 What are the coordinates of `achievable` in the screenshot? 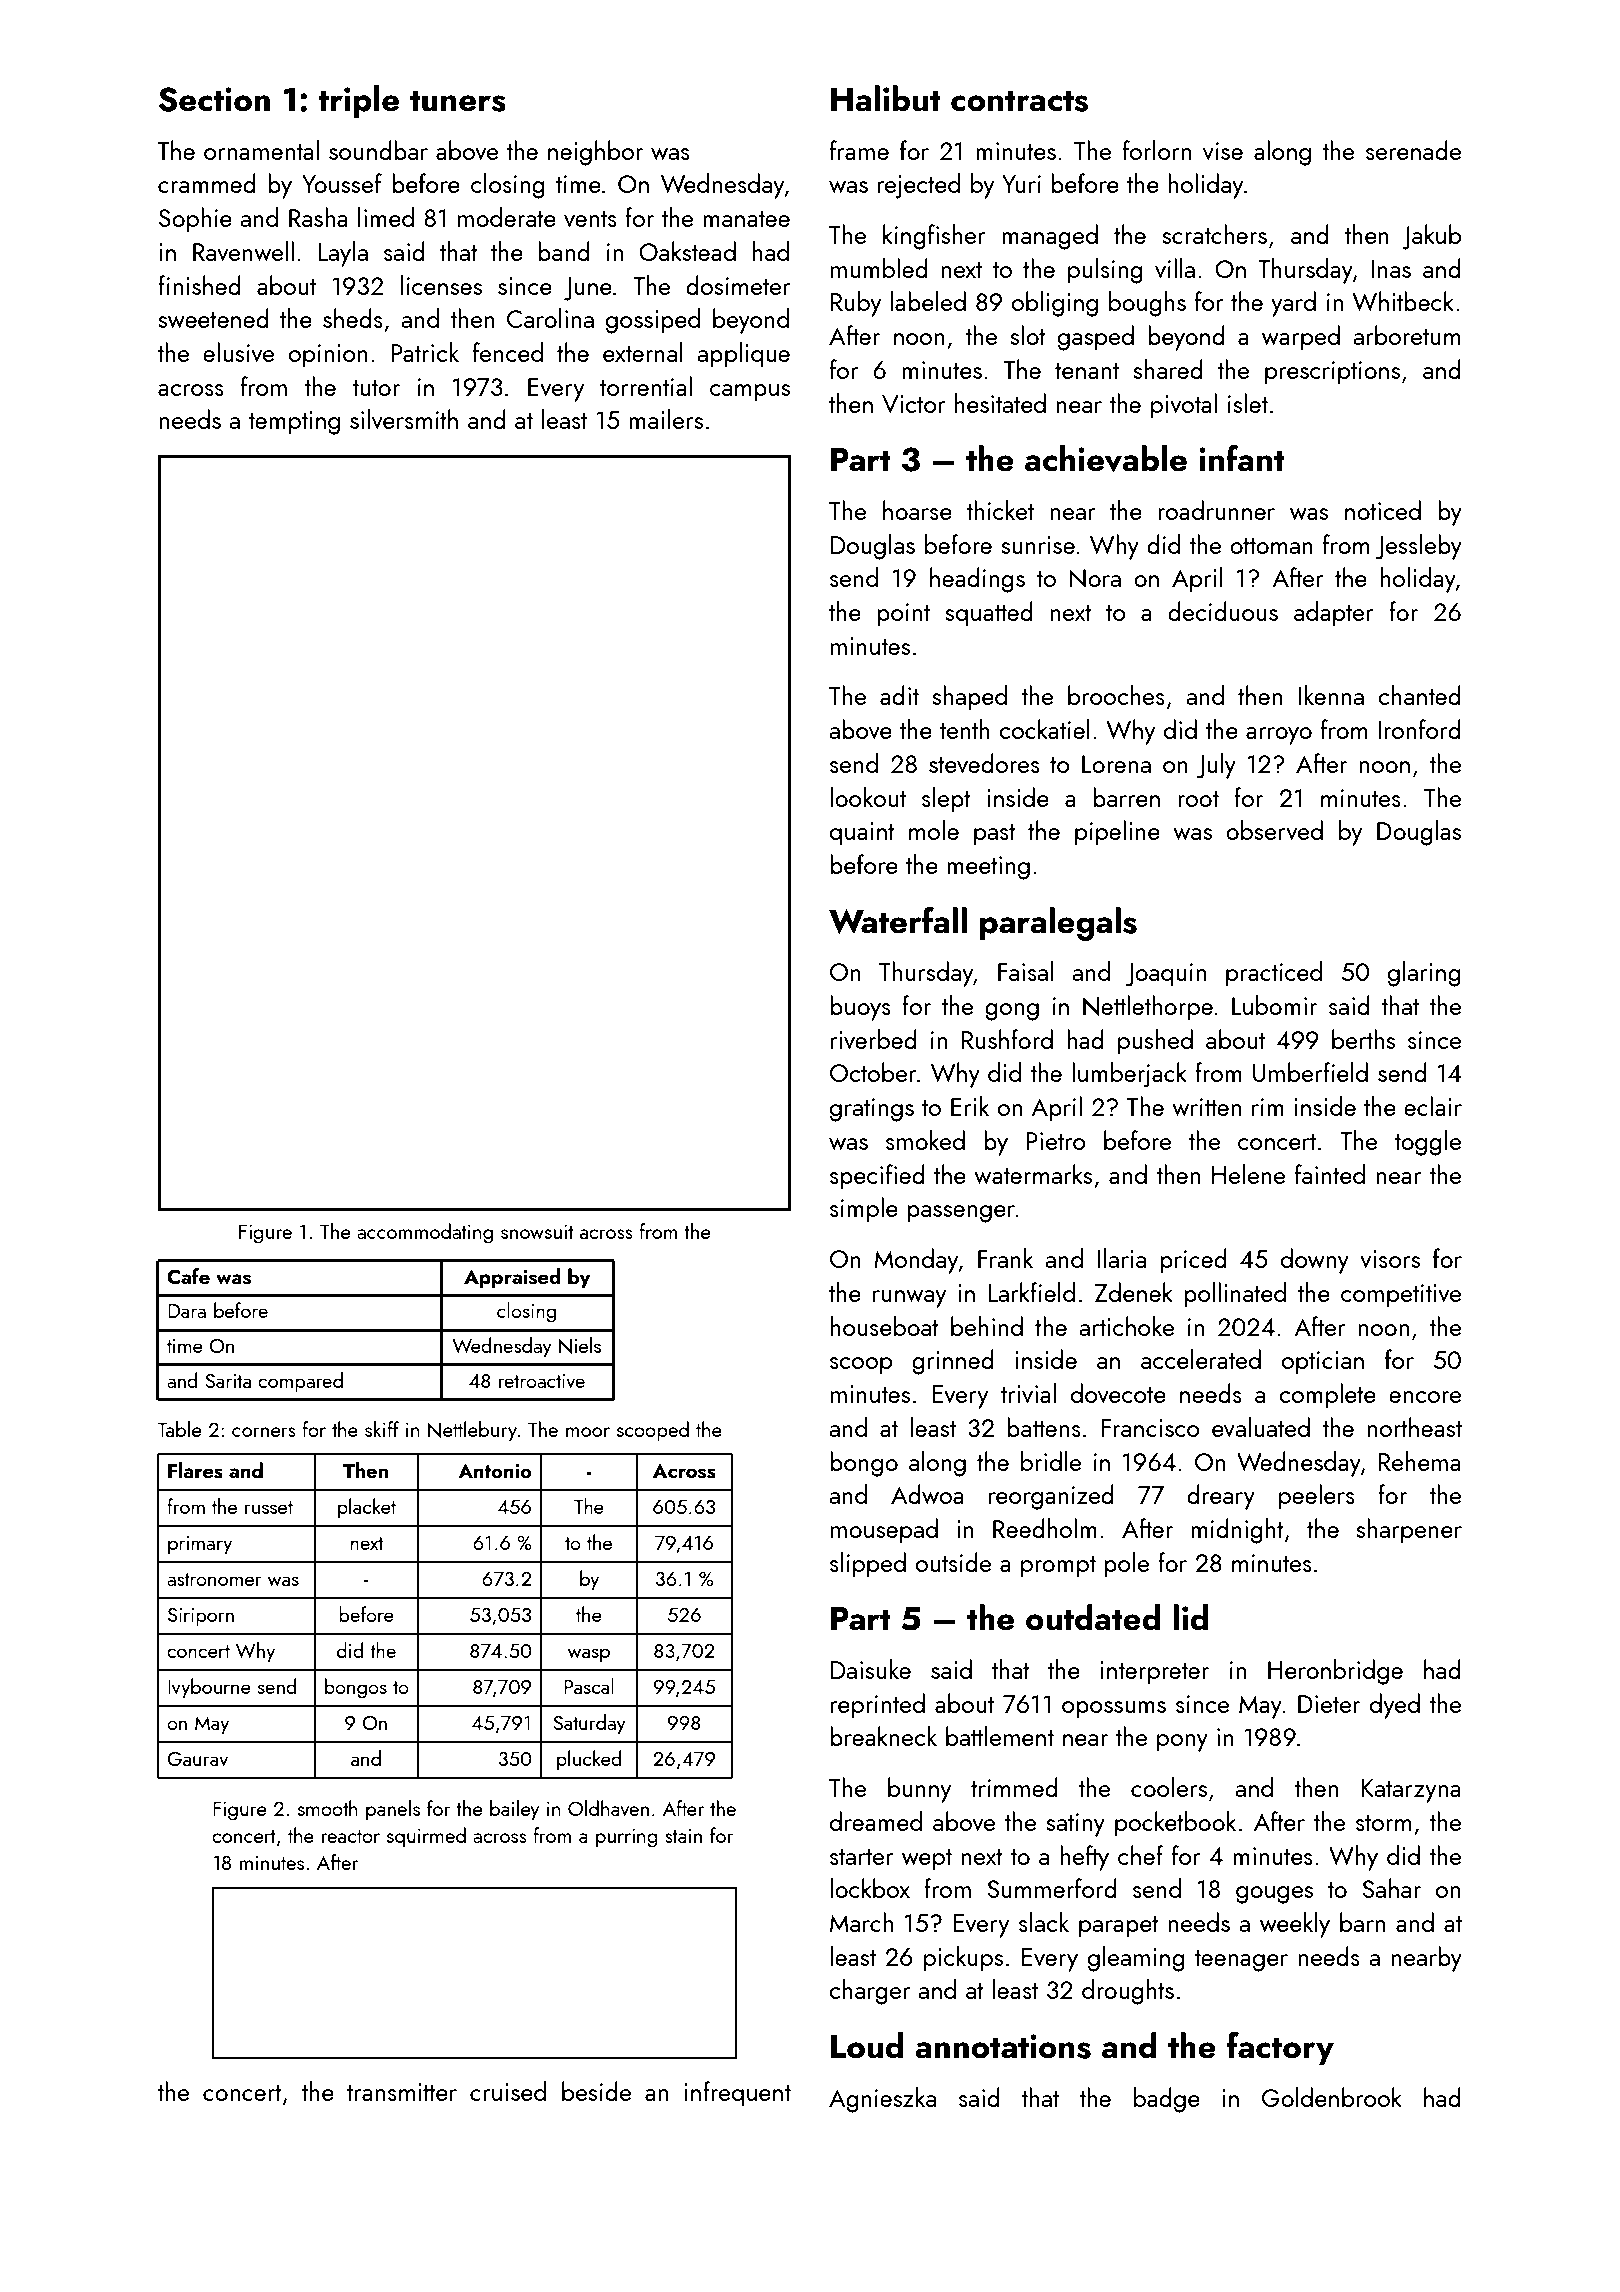 It's located at (1106, 459).
